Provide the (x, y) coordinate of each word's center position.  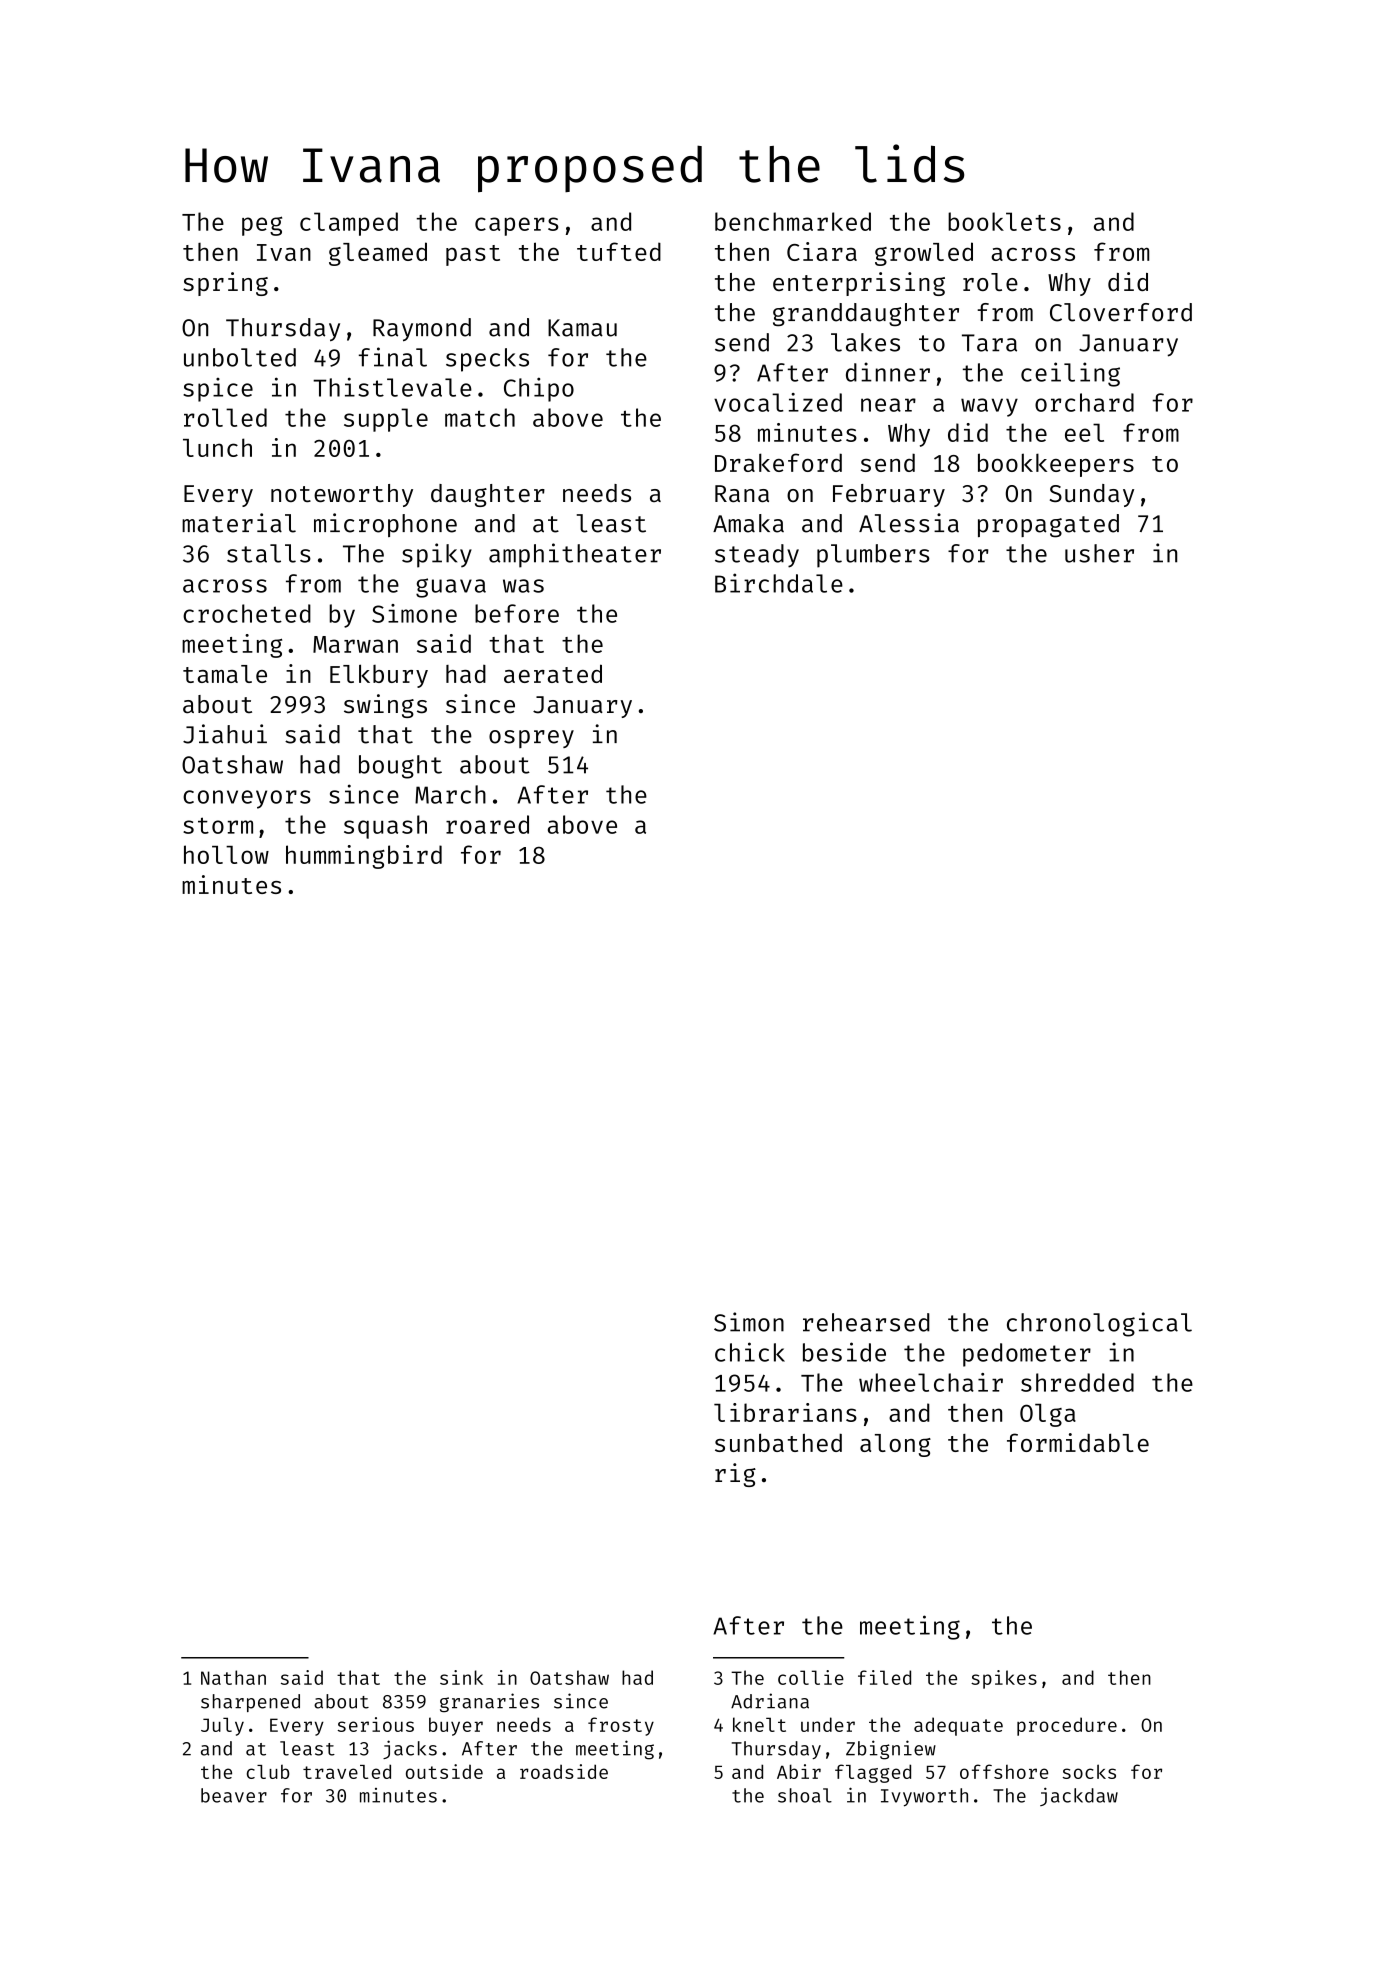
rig (735, 1475)
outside (444, 1771)
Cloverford (1121, 312)
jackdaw (1079, 1796)
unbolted (240, 357)
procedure (1067, 1726)
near (888, 405)
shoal (805, 1795)
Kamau (582, 328)
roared (487, 824)
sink (461, 1677)
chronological (1099, 1324)
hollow (226, 854)
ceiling (1070, 374)
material (239, 523)
